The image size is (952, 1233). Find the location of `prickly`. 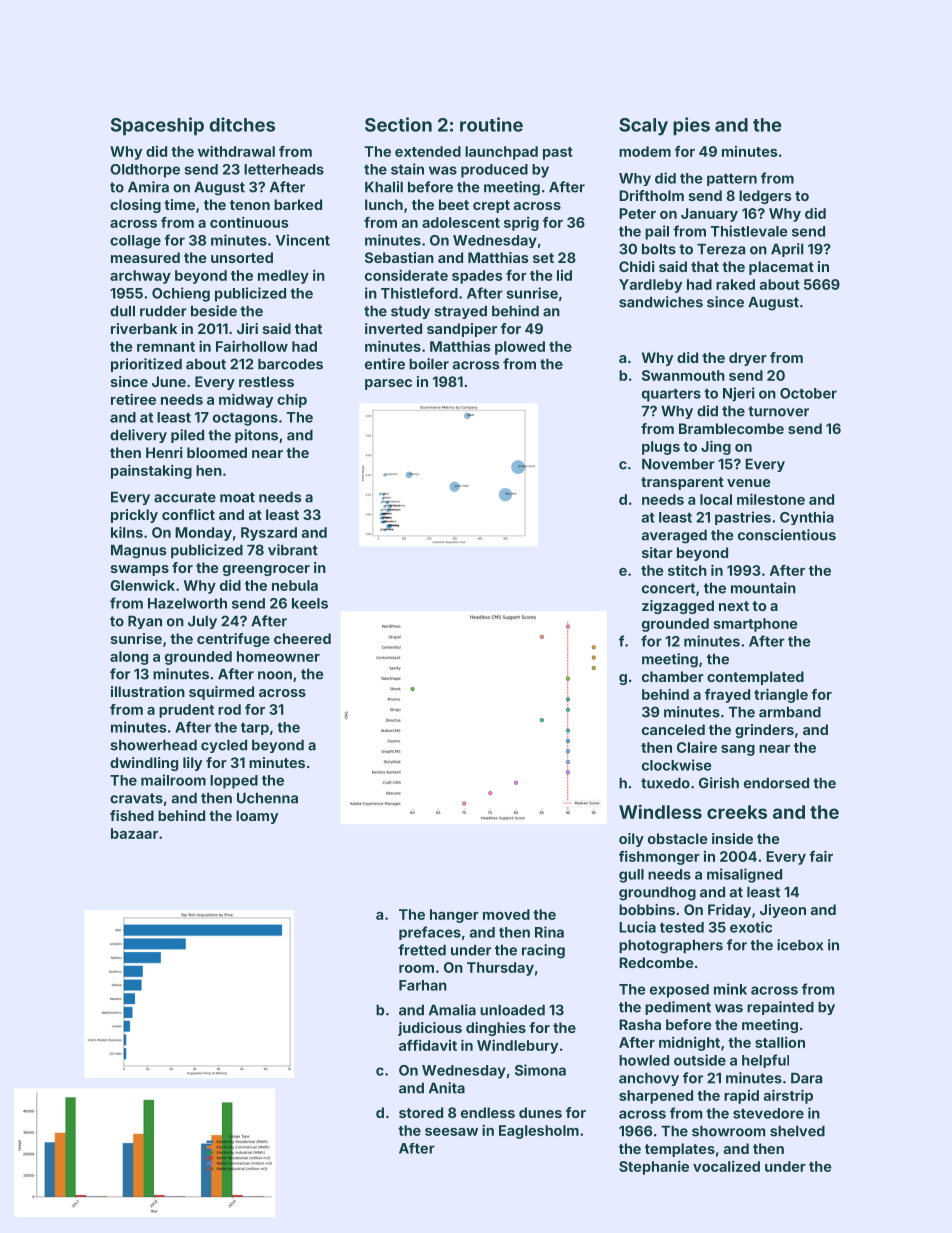

prickly is located at coordinates (134, 516).
